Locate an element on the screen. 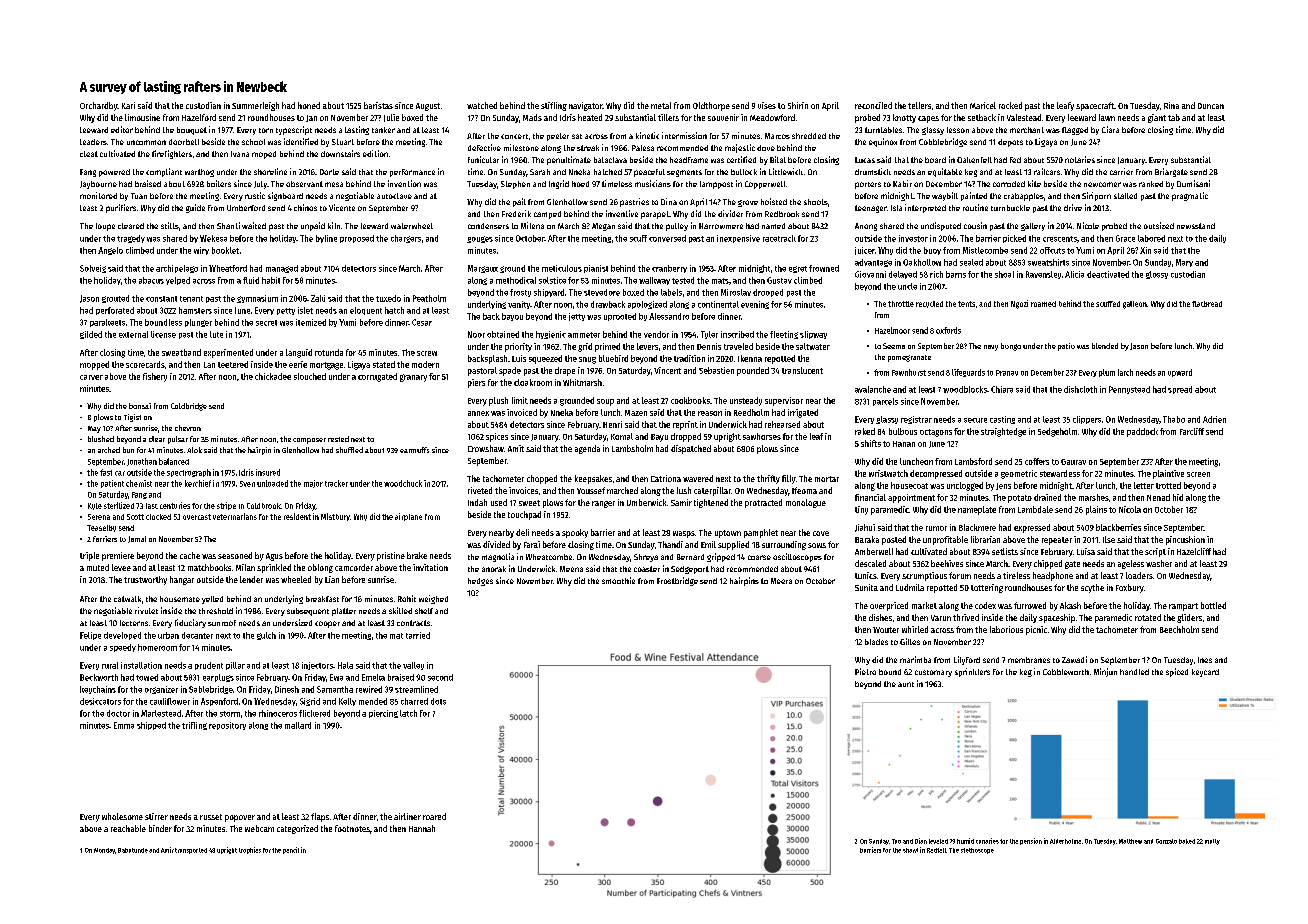  organizer is located at coordinates (161, 690).
